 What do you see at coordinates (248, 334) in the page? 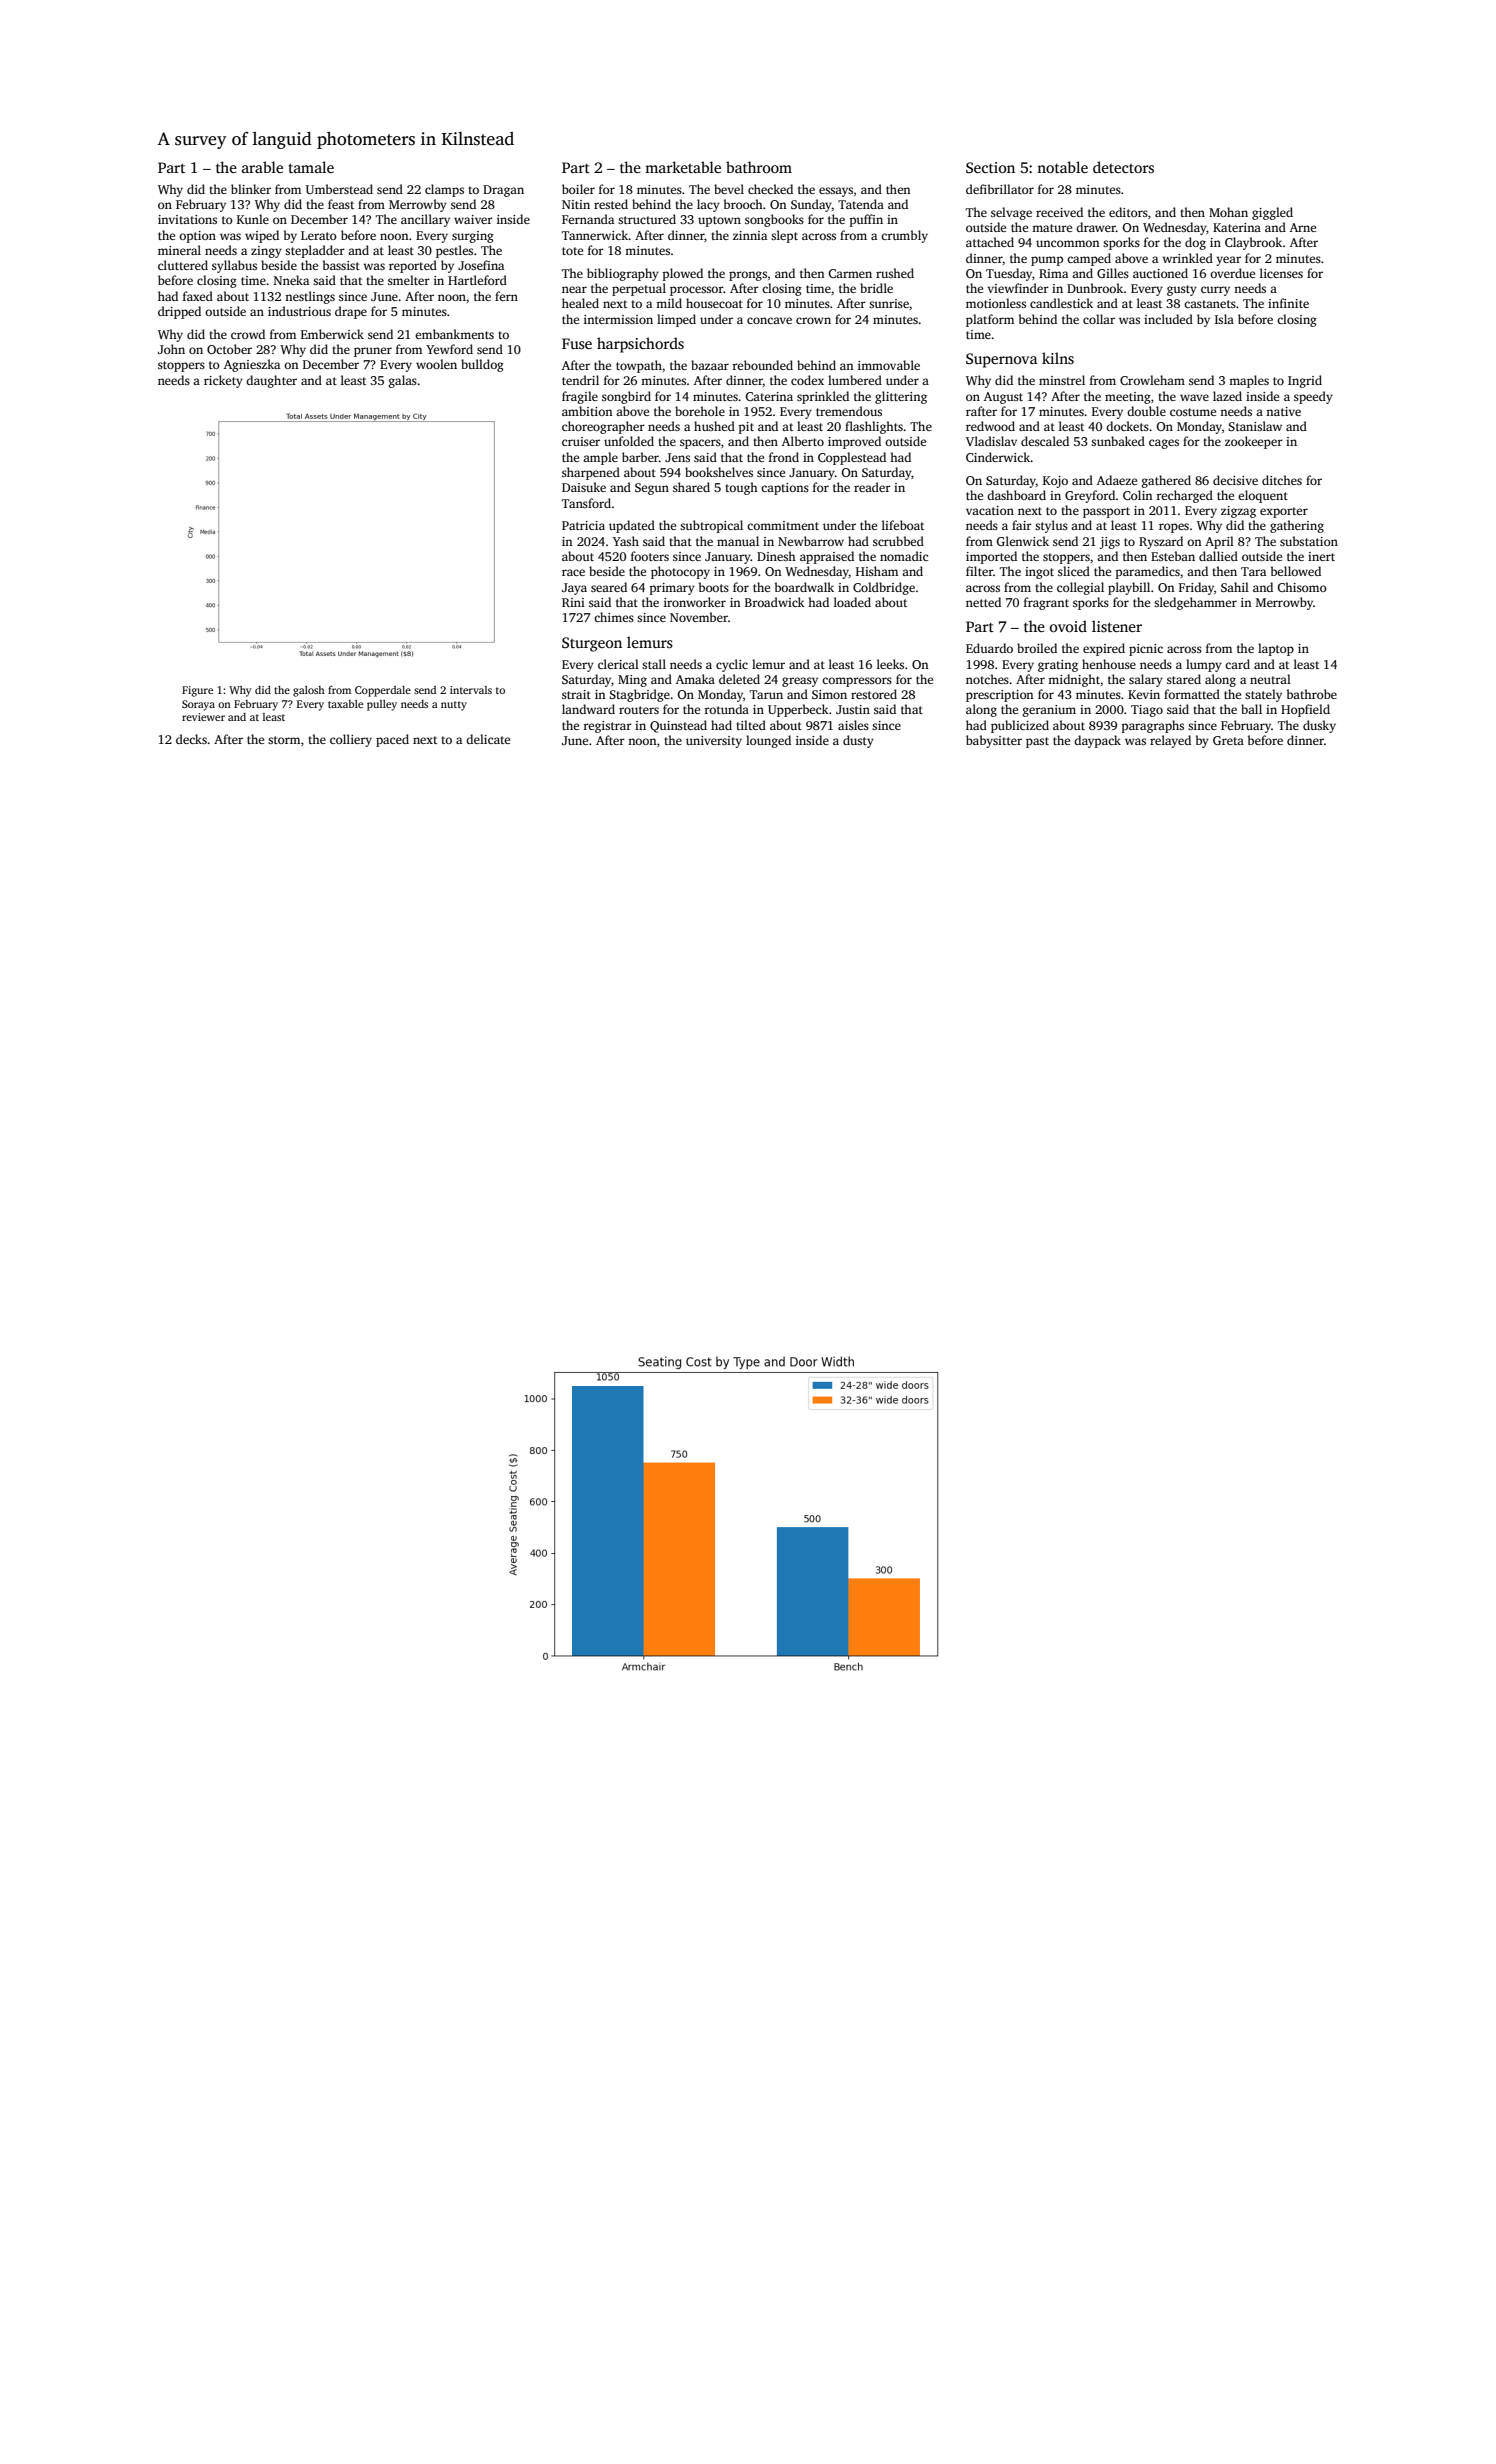
I see `crowd` at bounding box center [248, 334].
